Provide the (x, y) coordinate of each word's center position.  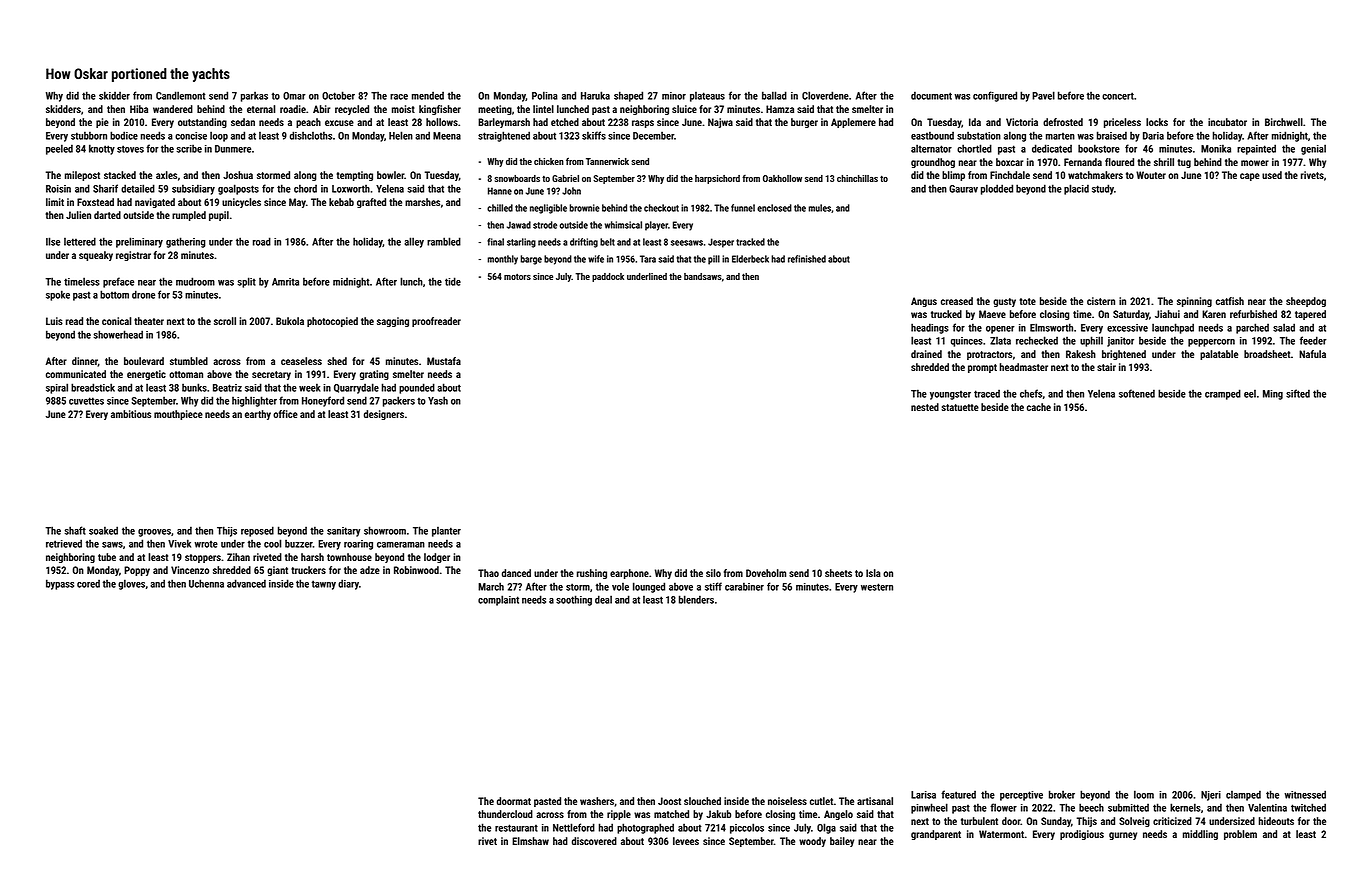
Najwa (720, 123)
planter (446, 532)
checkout (661, 208)
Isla (873, 573)
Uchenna (206, 583)
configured (995, 96)
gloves (131, 584)
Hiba (139, 109)
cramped (1223, 394)
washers (597, 801)
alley (414, 242)
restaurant (516, 828)
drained (926, 354)
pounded (417, 388)
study (1103, 189)
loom (1144, 794)
